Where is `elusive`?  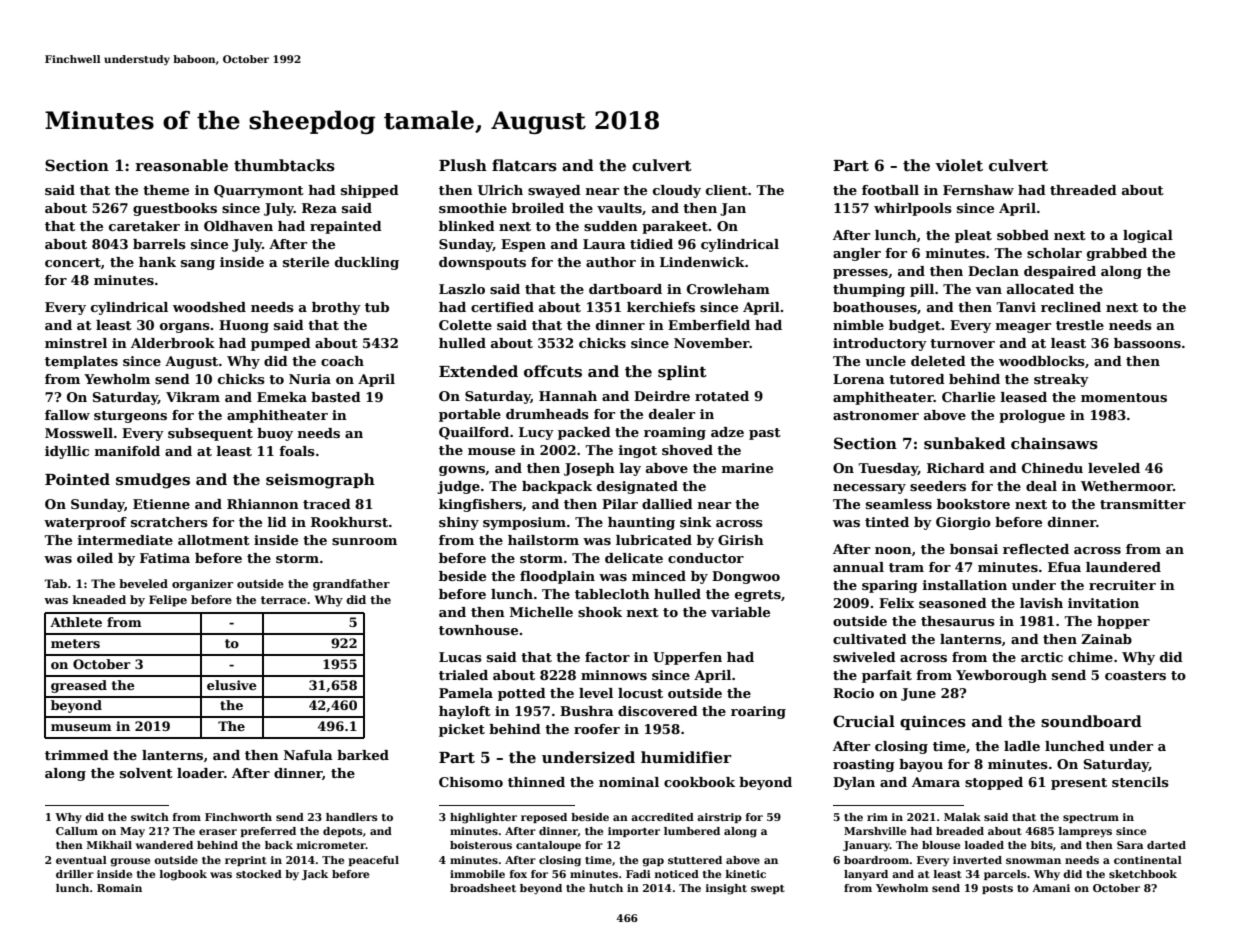
elusive is located at coordinates (232, 685).
